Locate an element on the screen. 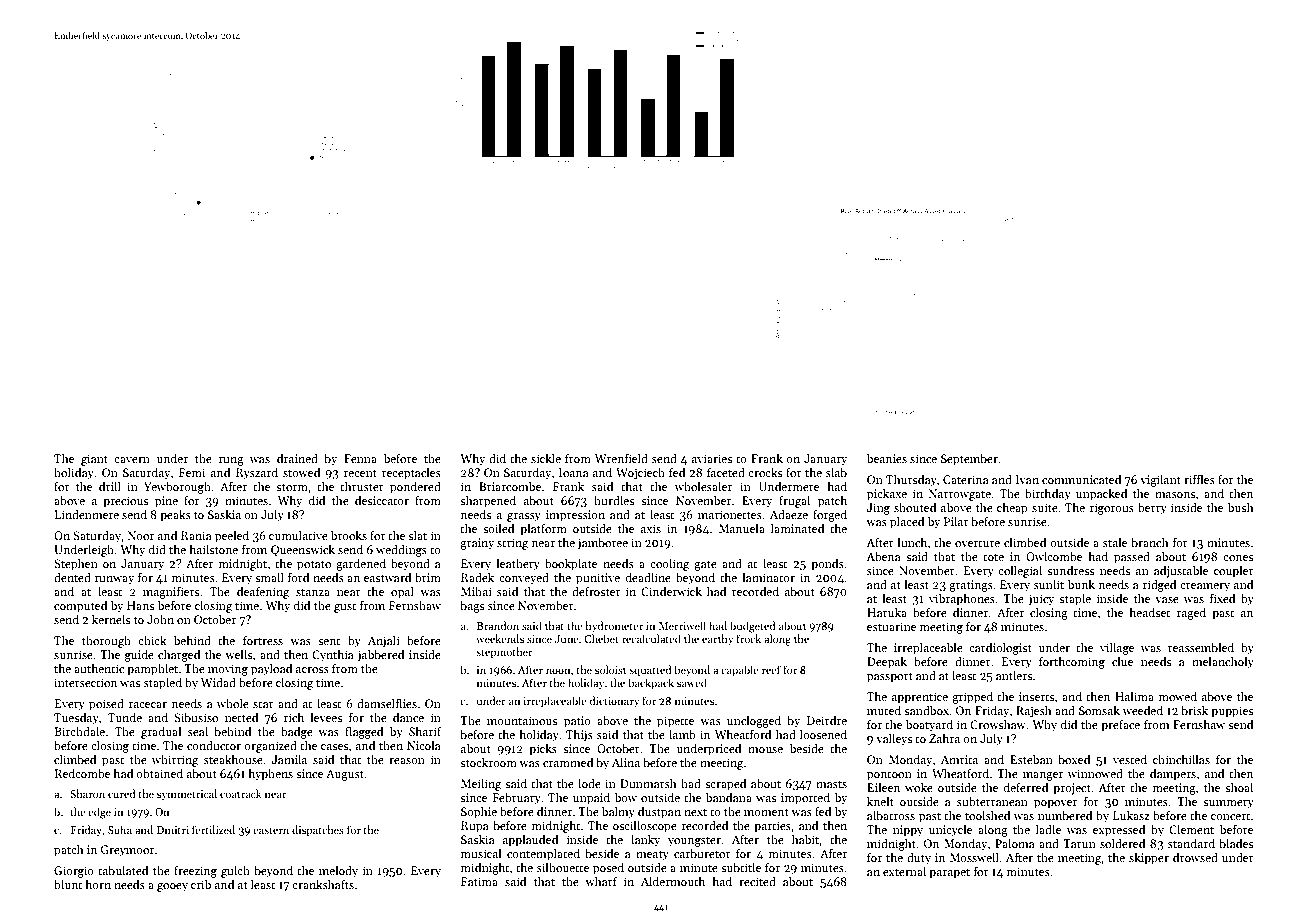 This screenshot has height=924, width=1308. Fenna is located at coordinates (360, 458).
